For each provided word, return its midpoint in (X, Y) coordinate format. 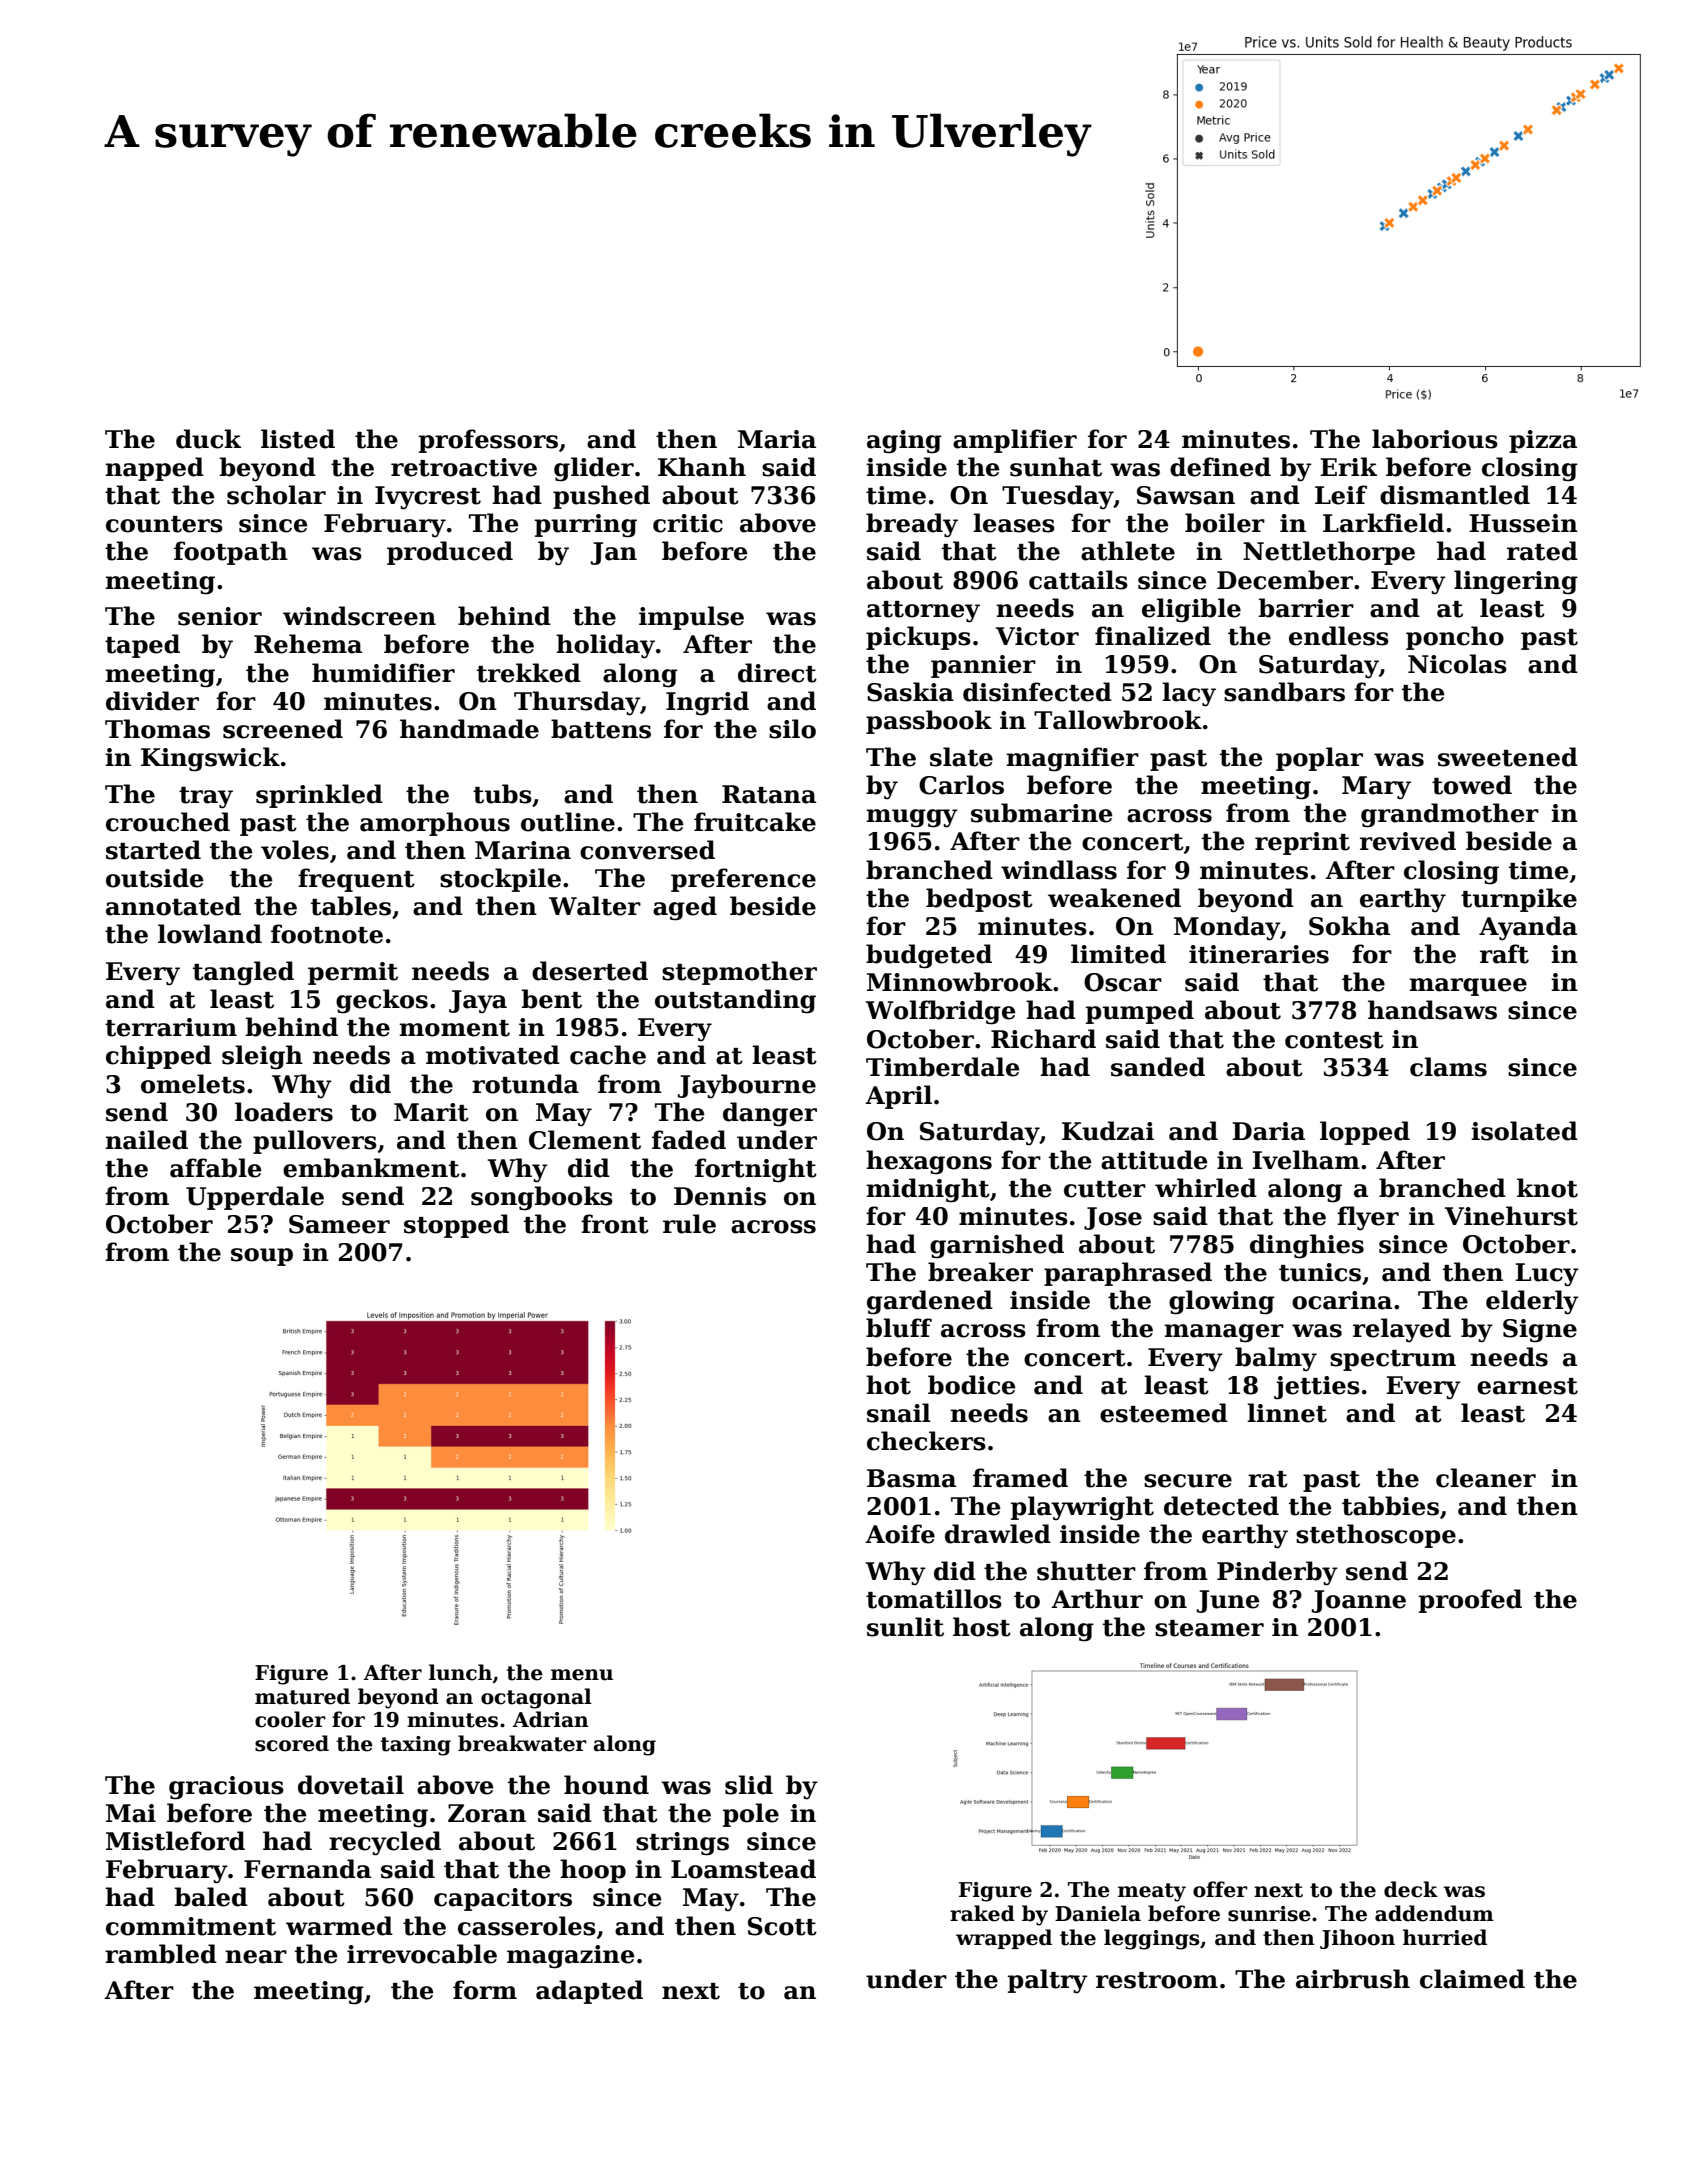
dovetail (351, 1785)
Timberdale (943, 1067)
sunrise (1269, 1914)
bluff (899, 1328)
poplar (1319, 759)
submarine (1042, 813)
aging (904, 442)
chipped (159, 1057)
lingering (1516, 582)
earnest (1527, 1386)
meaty (1152, 1892)
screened (283, 729)
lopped (1365, 1133)
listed (298, 439)
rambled (161, 1954)
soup (262, 1257)
